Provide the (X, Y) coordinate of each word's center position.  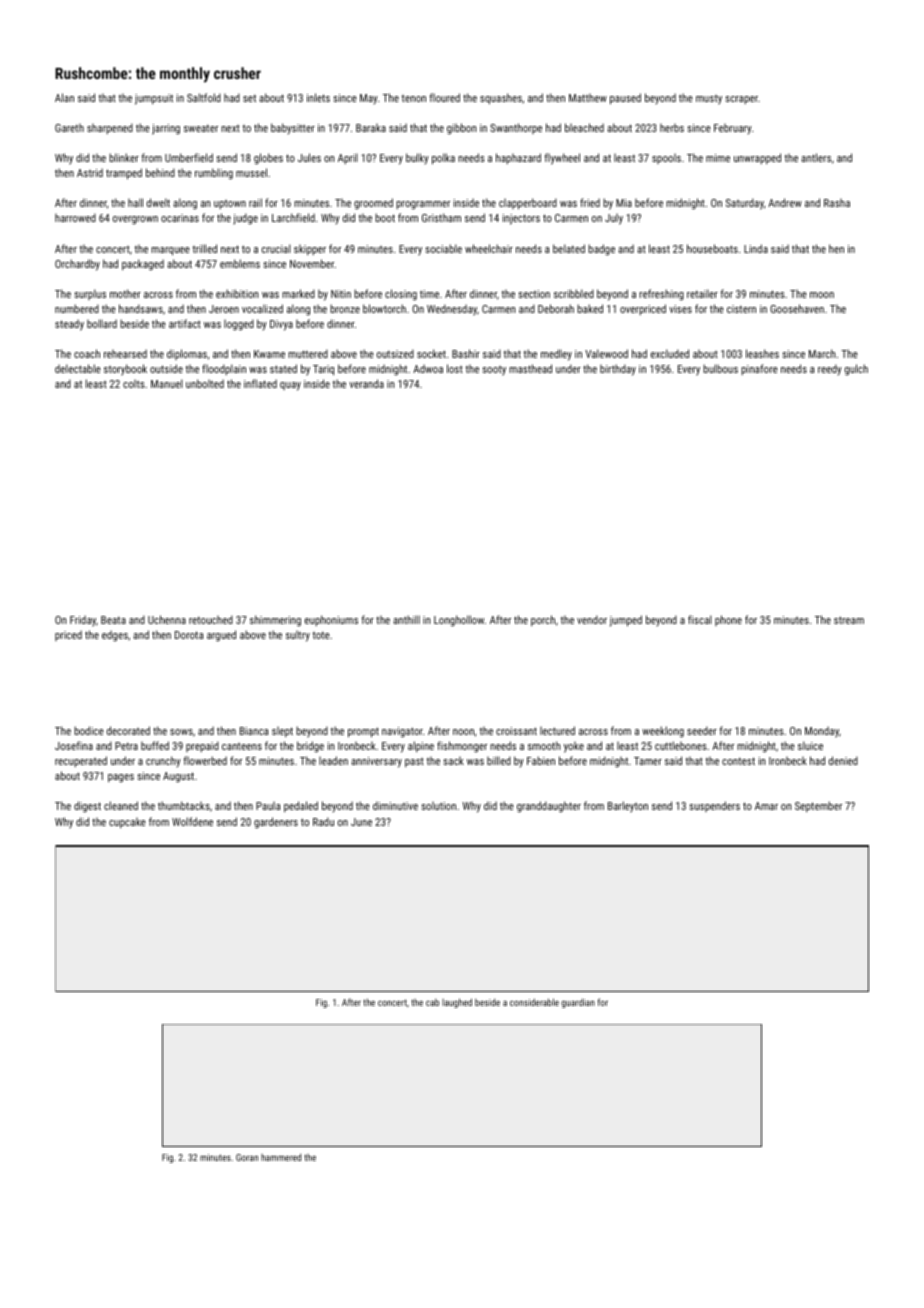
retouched (211, 619)
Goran (247, 1157)
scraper (741, 100)
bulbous (720, 368)
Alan (64, 97)
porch (543, 620)
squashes (501, 98)
